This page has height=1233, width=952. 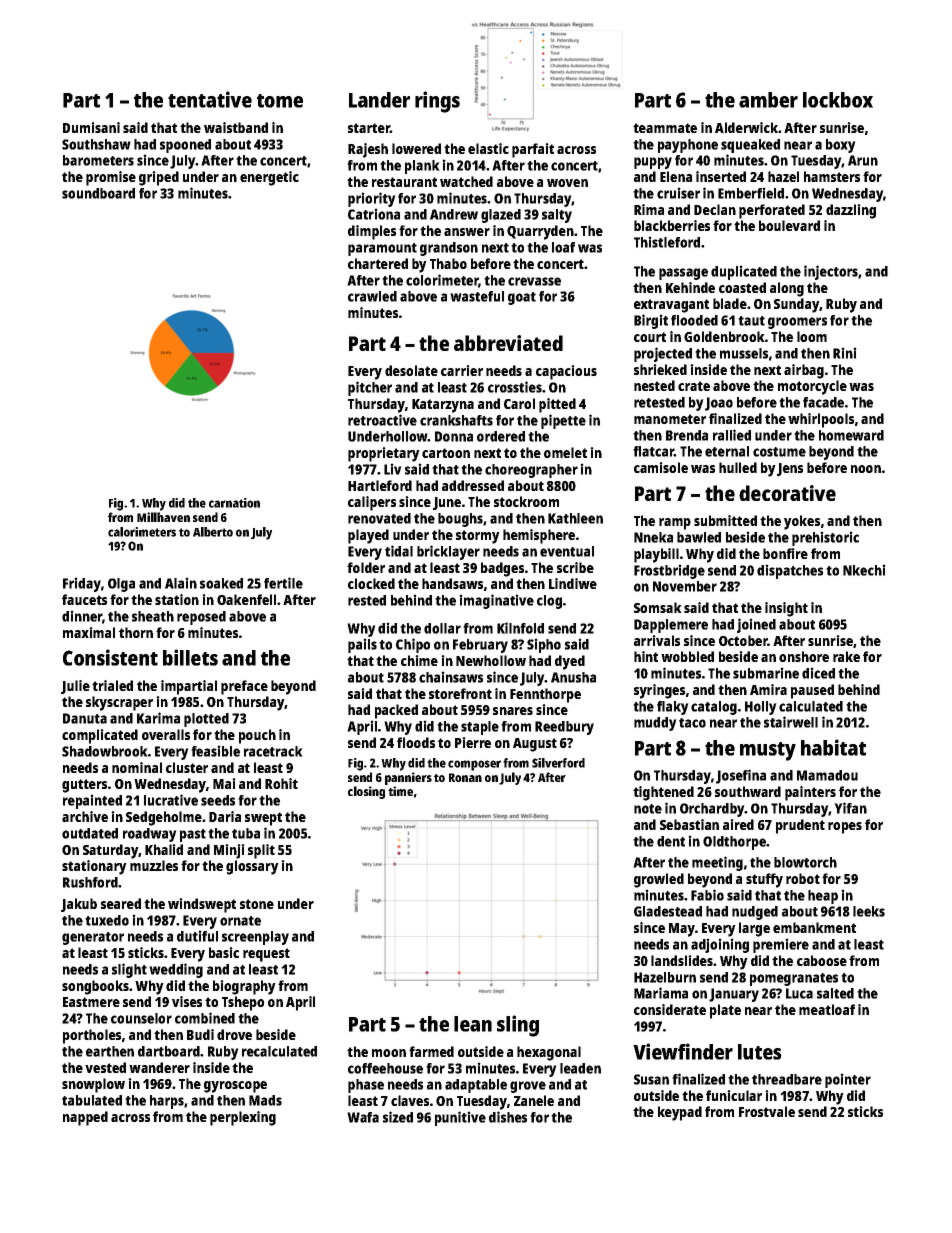 I want to click on claves, so click(x=410, y=1100).
